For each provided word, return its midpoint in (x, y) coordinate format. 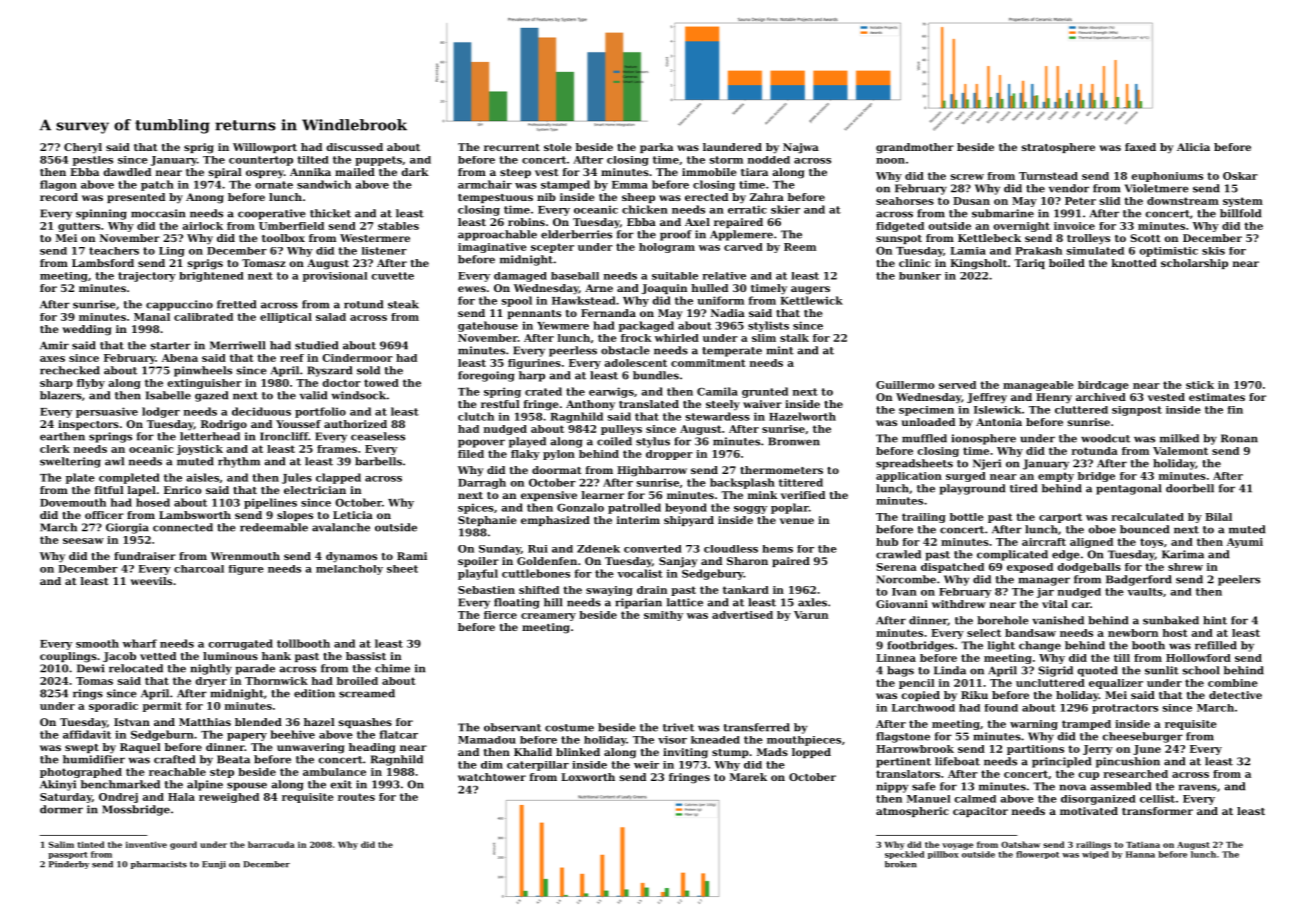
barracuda (271, 844)
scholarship (1194, 264)
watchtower (492, 777)
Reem (800, 247)
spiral (225, 173)
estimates (1217, 397)
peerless (573, 351)
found (1001, 708)
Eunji (214, 865)
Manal (152, 317)
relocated (136, 668)
